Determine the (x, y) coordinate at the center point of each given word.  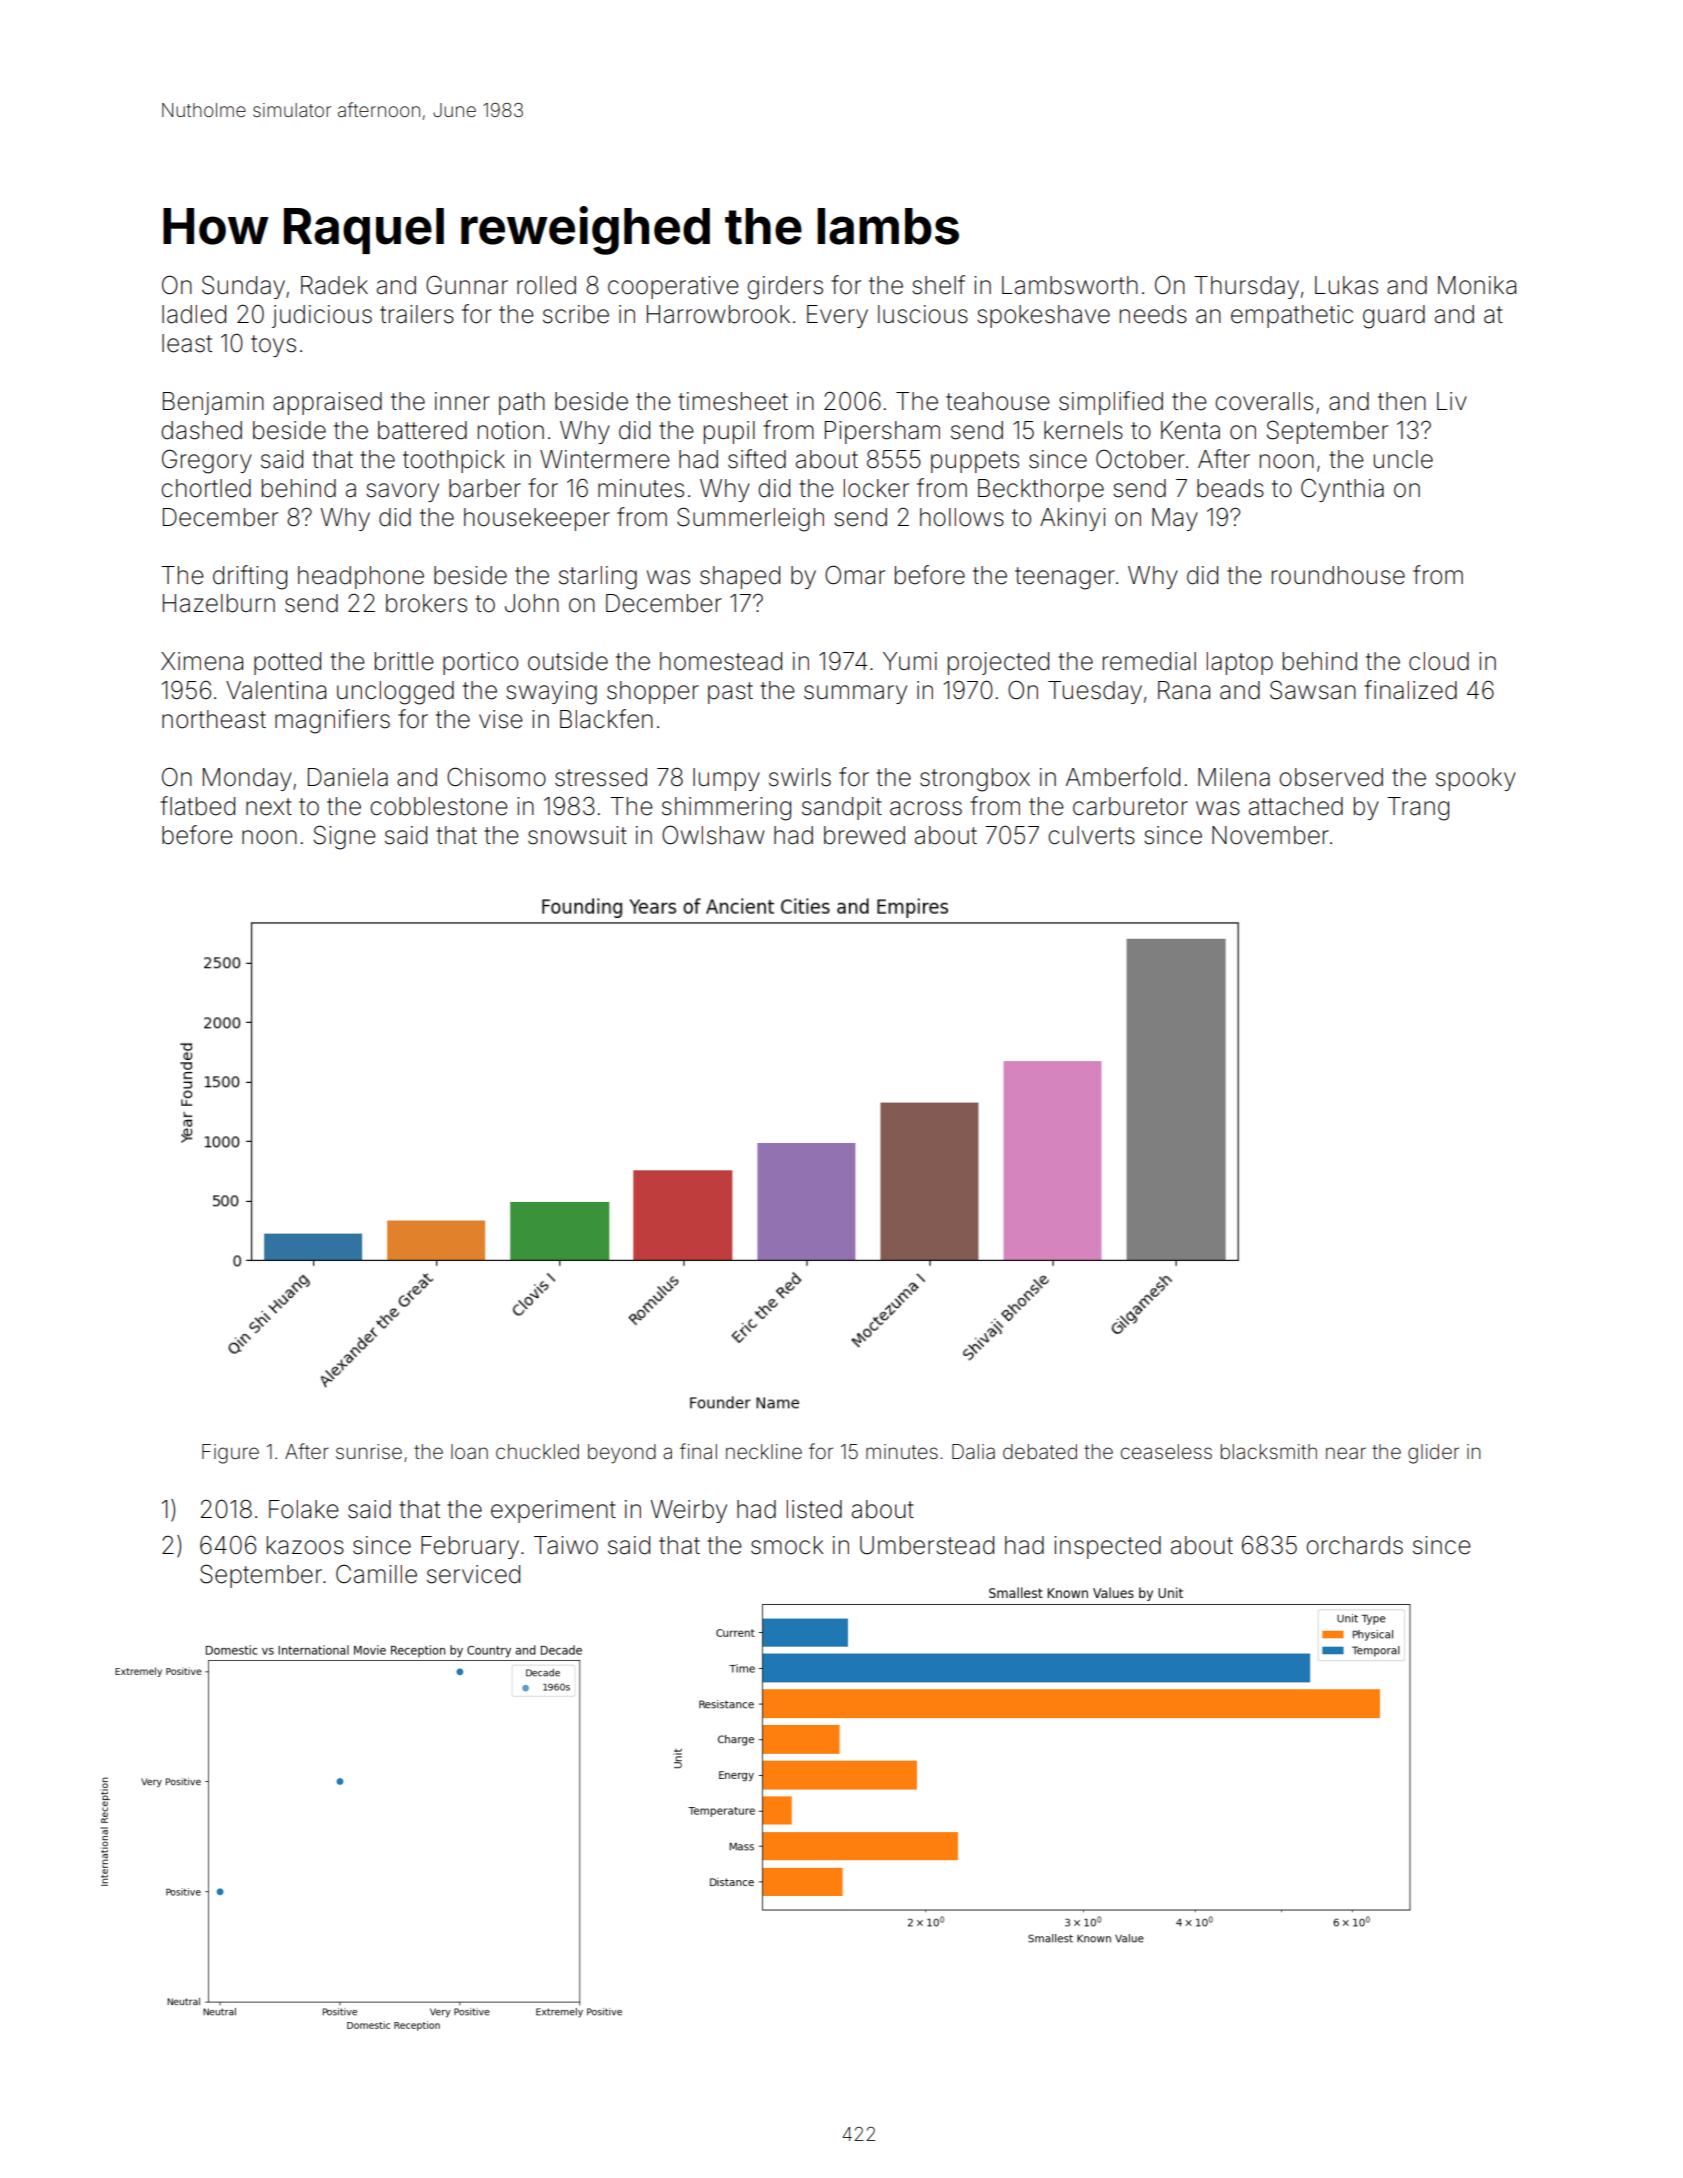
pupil (729, 432)
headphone (361, 577)
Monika (1477, 285)
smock (787, 1545)
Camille (376, 1574)
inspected (1107, 1547)
